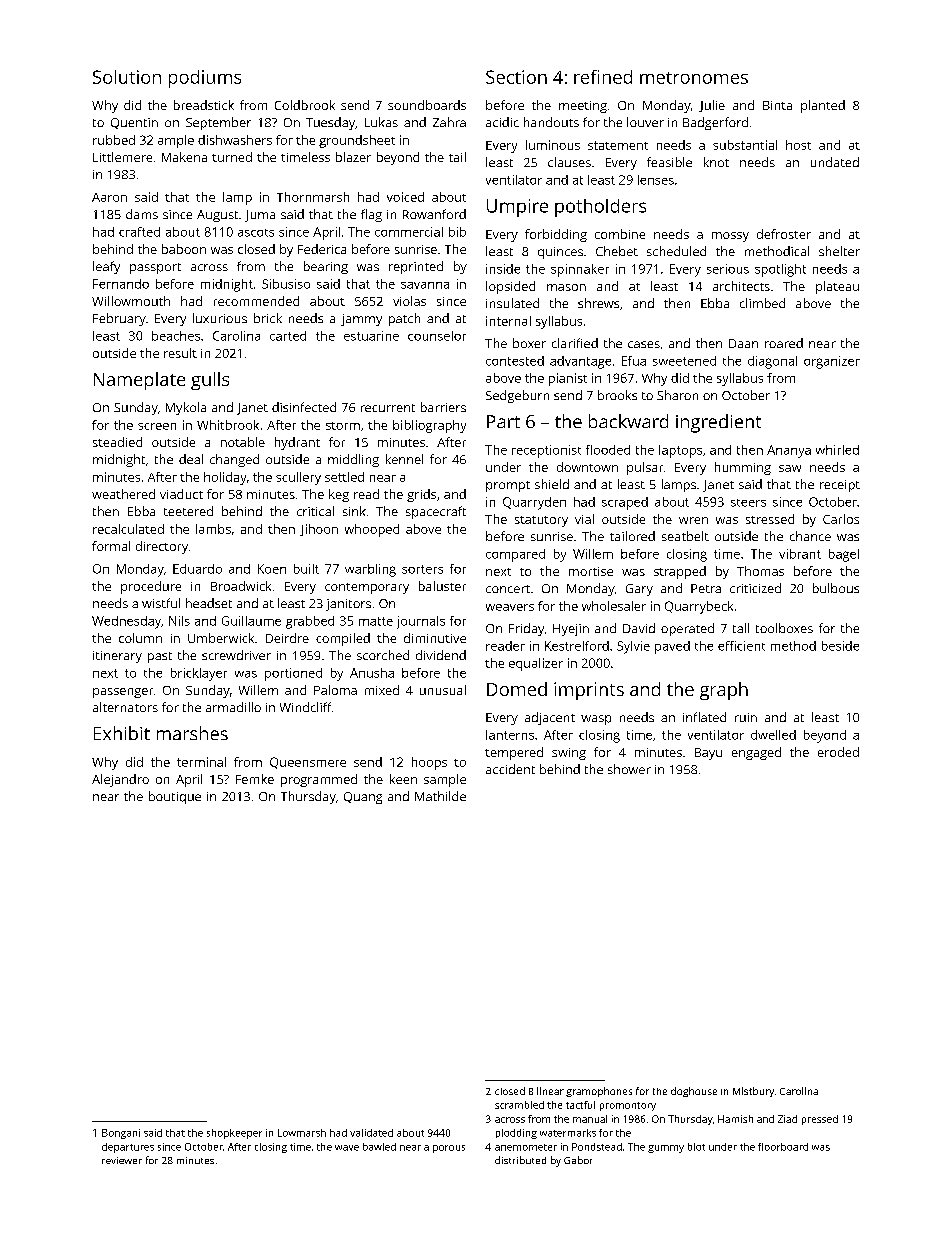 This document has width=952, height=1233. I want to click on scrambled, so click(519, 1105).
